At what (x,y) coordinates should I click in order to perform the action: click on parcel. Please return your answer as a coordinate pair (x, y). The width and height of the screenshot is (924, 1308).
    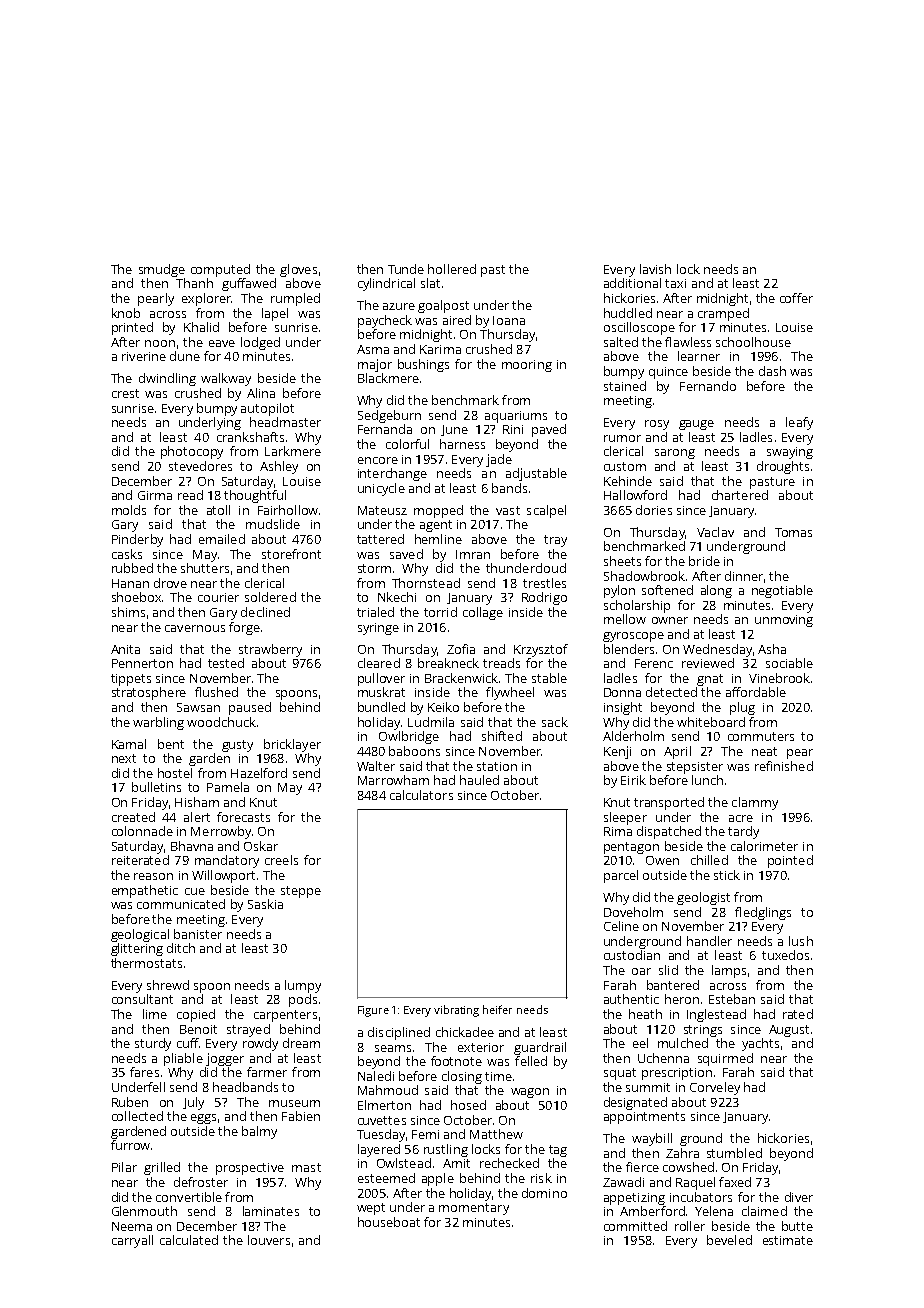
    Looking at the image, I should click on (621, 876).
